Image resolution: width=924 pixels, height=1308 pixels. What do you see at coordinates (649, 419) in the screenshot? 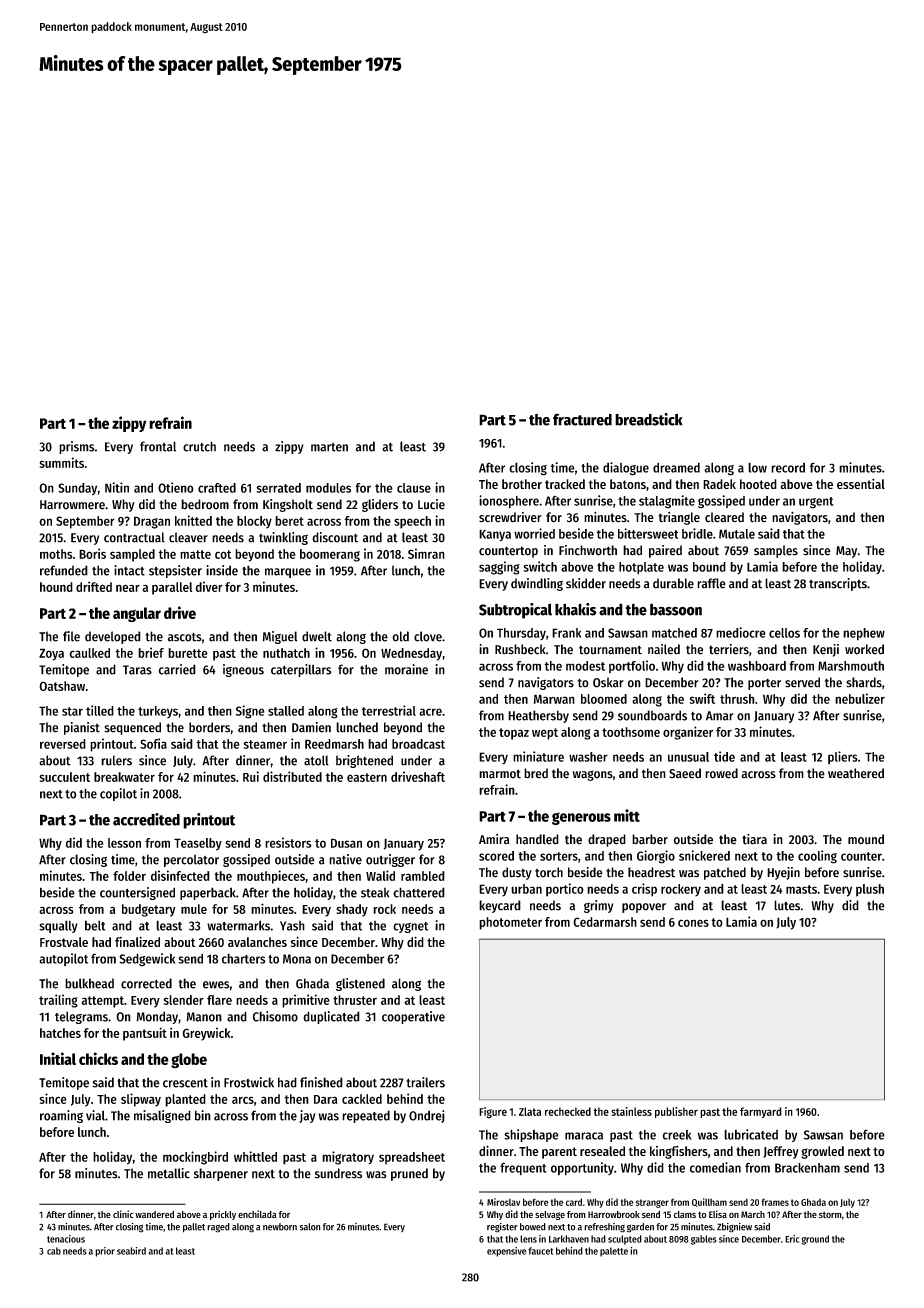
I see `breadstick` at bounding box center [649, 419].
